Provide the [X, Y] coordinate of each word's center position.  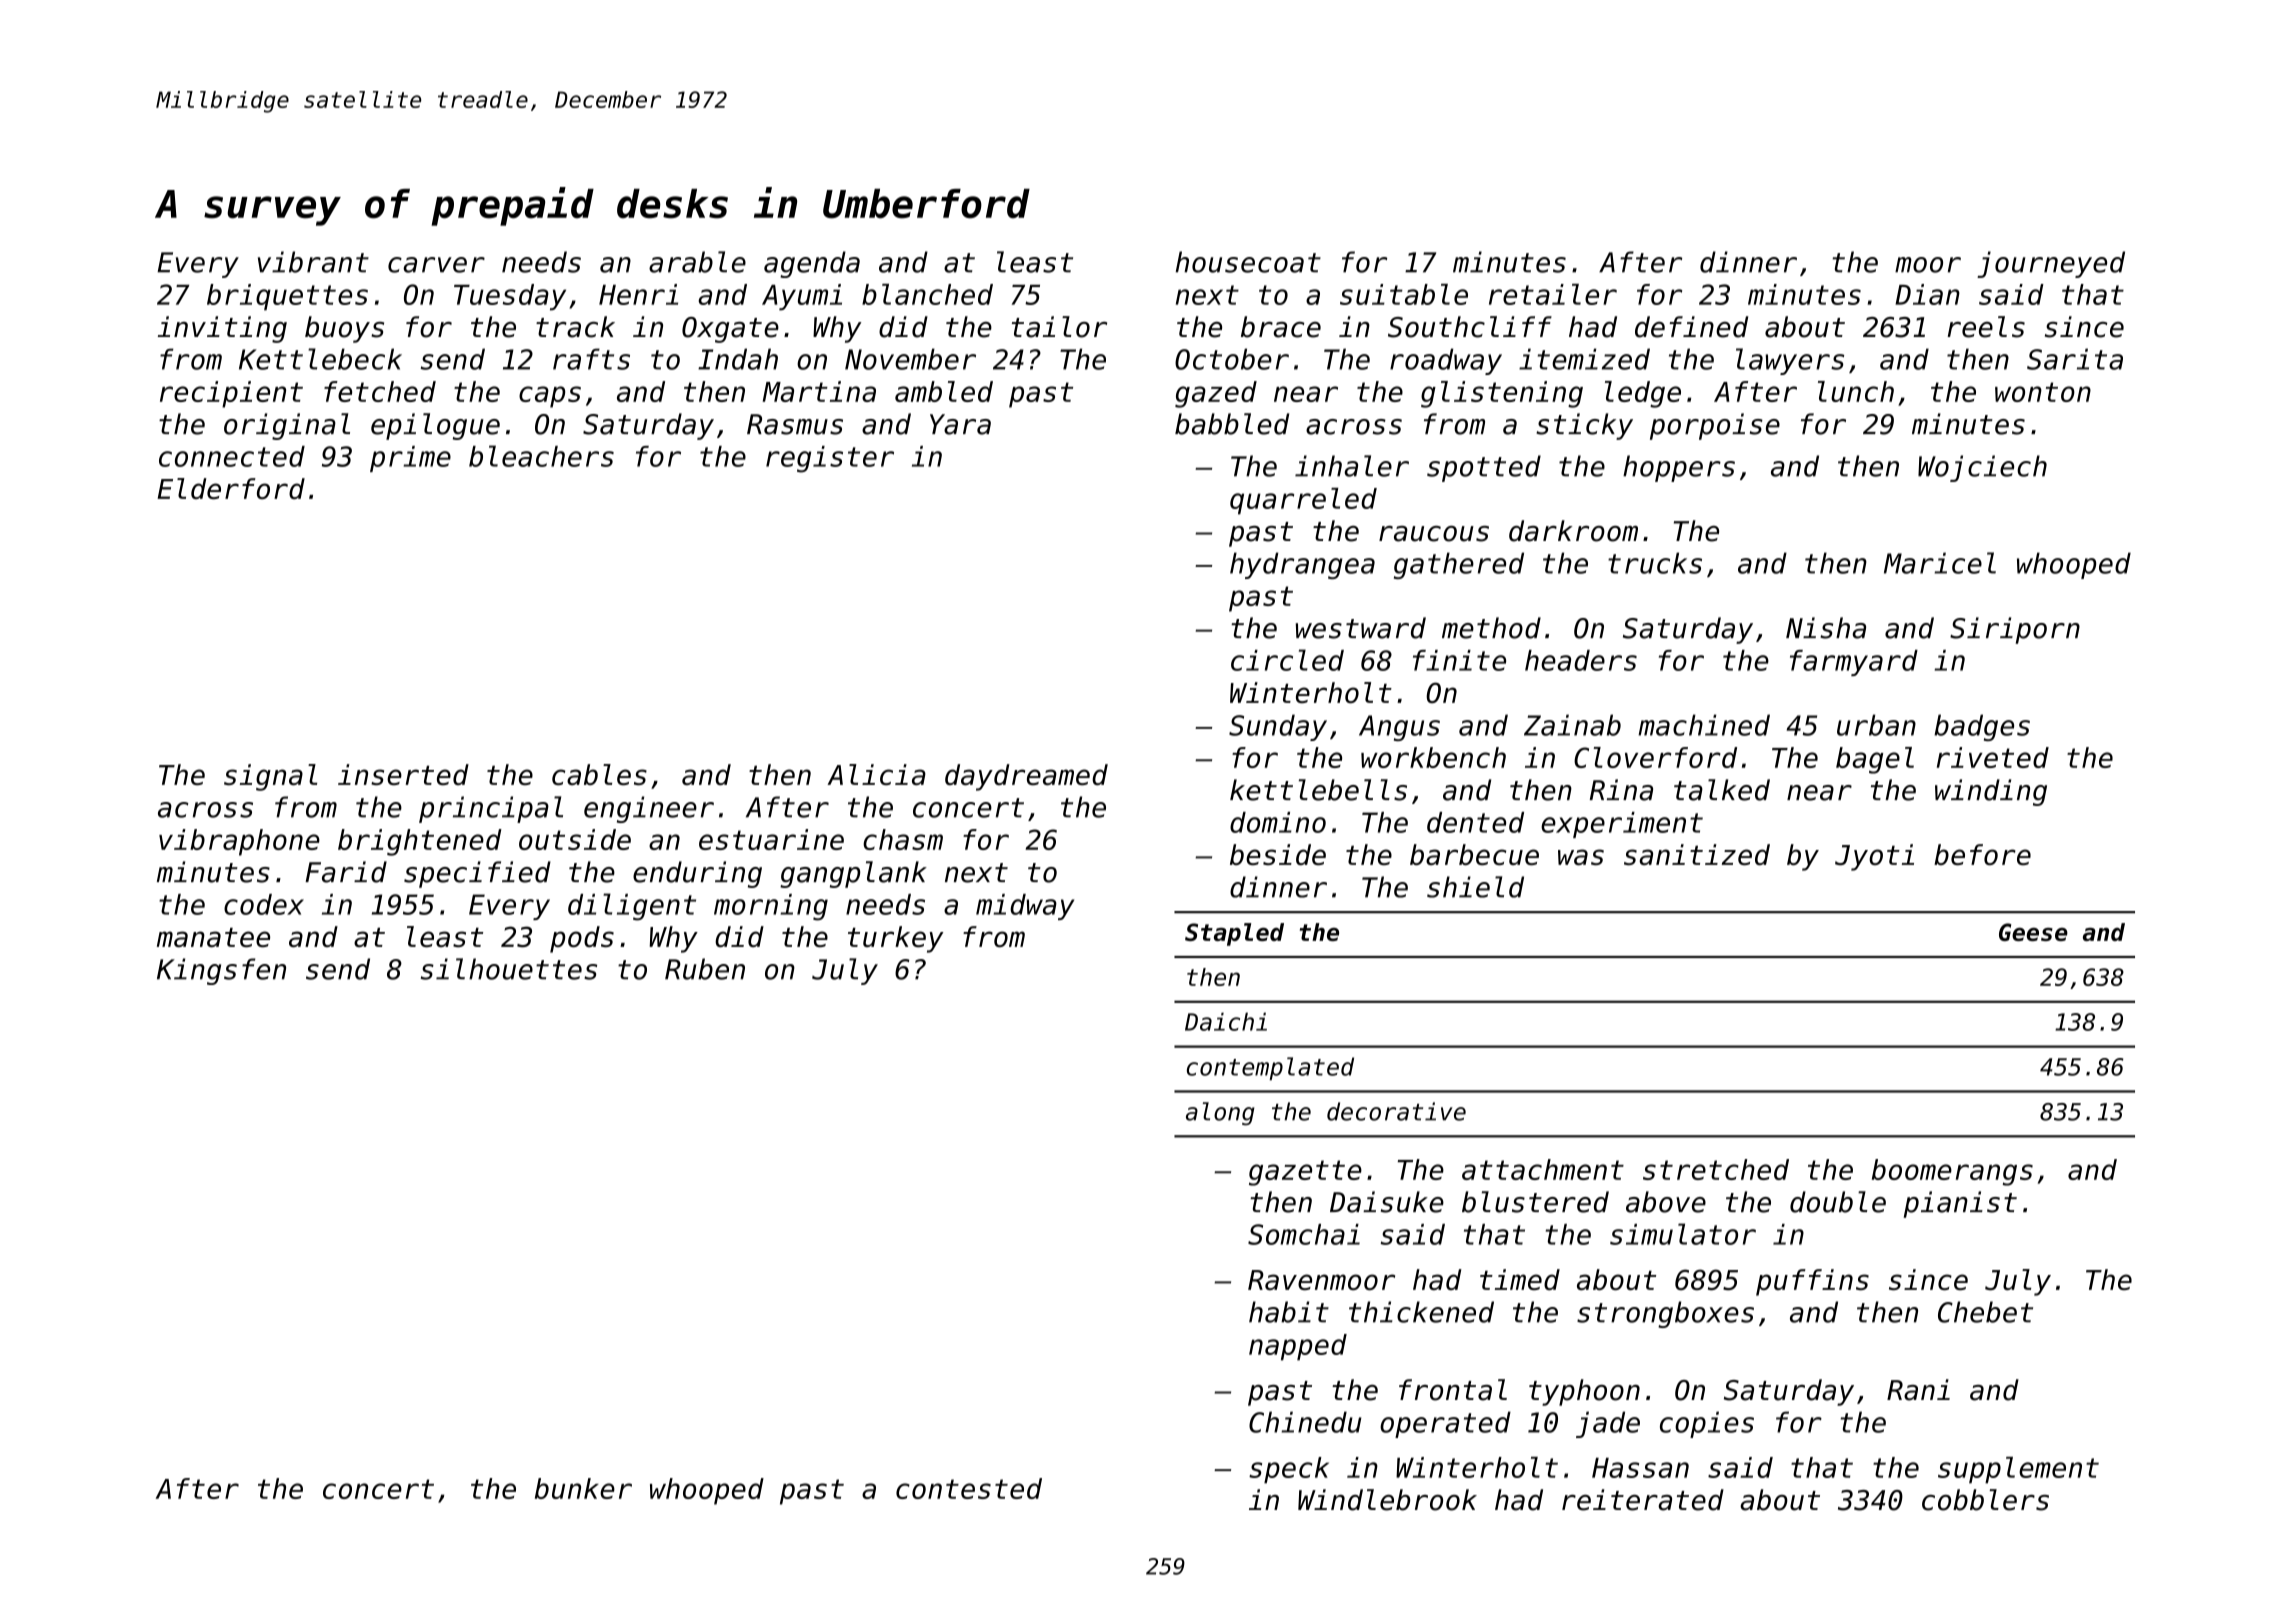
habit [1289, 1312]
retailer [1553, 294]
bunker [583, 1488]
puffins [1812, 1282]
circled [1287, 660]
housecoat [1248, 262]
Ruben [705, 969]
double [1838, 1202]
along [1220, 1114]
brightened [420, 842]
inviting [222, 329]
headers [1581, 660]
